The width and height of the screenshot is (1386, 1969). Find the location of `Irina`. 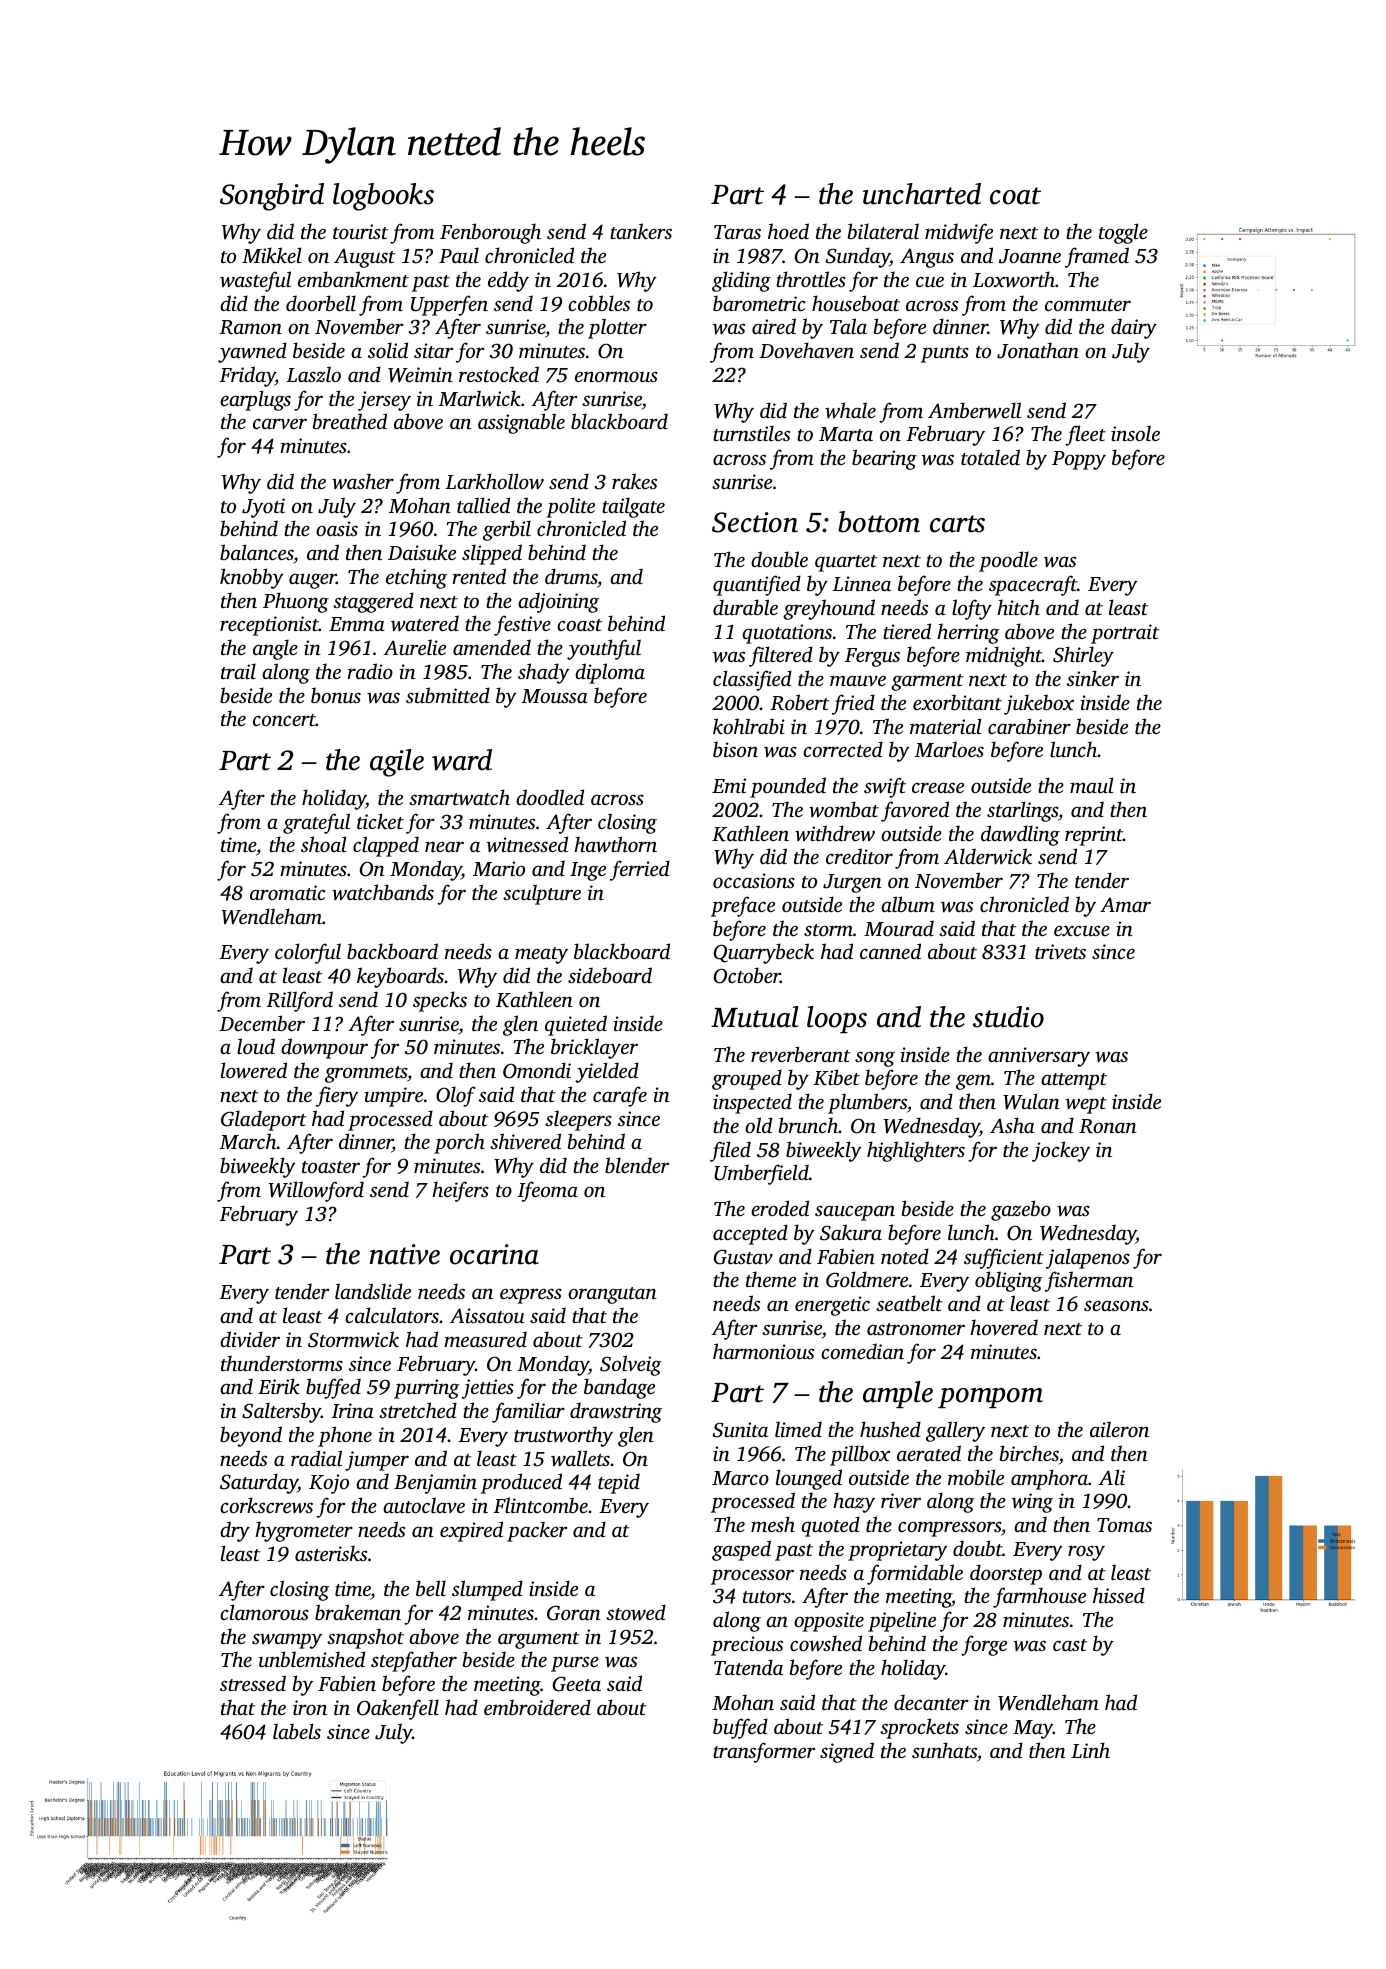

Irina is located at coordinates (352, 1410).
